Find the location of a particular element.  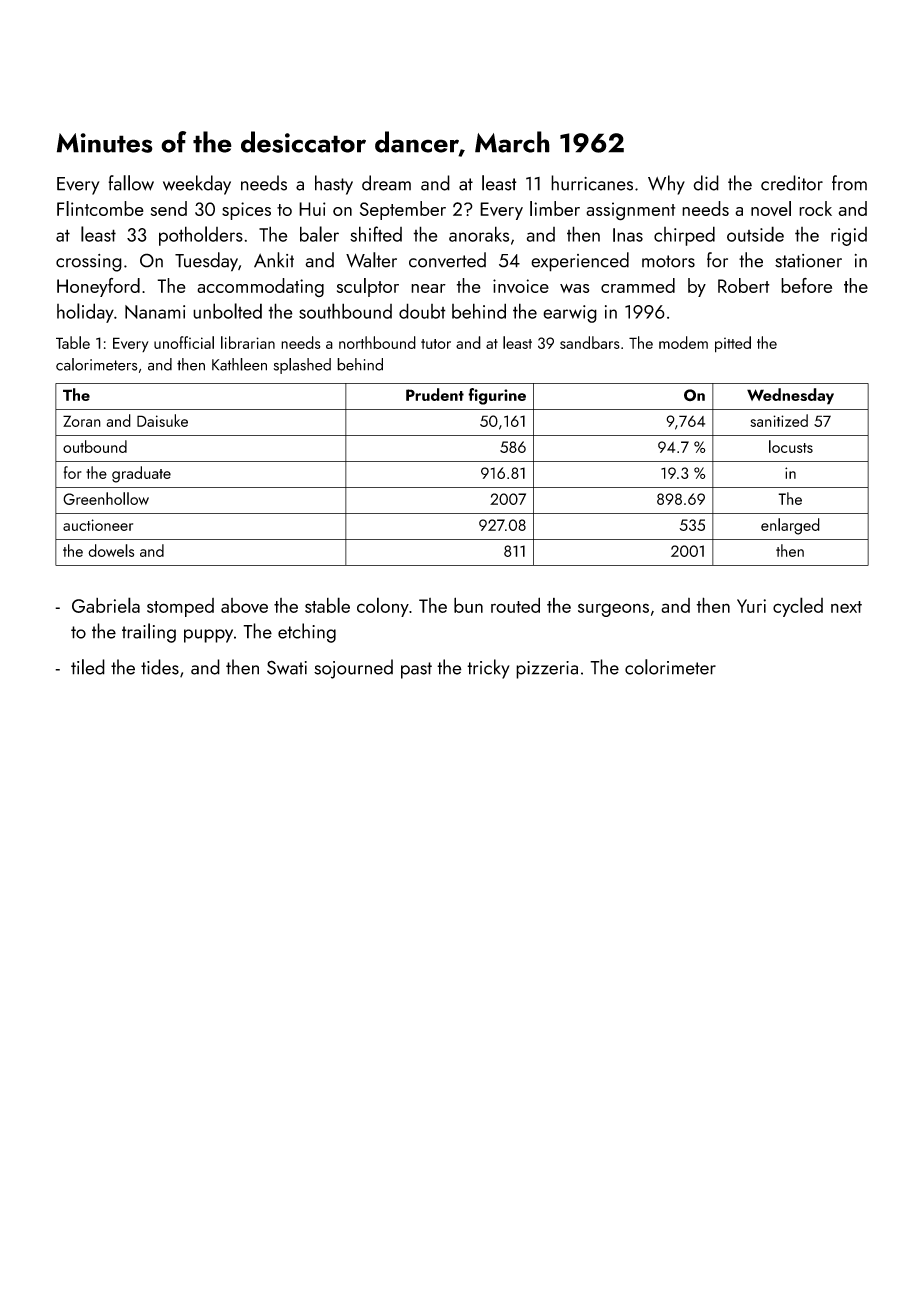

from is located at coordinates (849, 183).
